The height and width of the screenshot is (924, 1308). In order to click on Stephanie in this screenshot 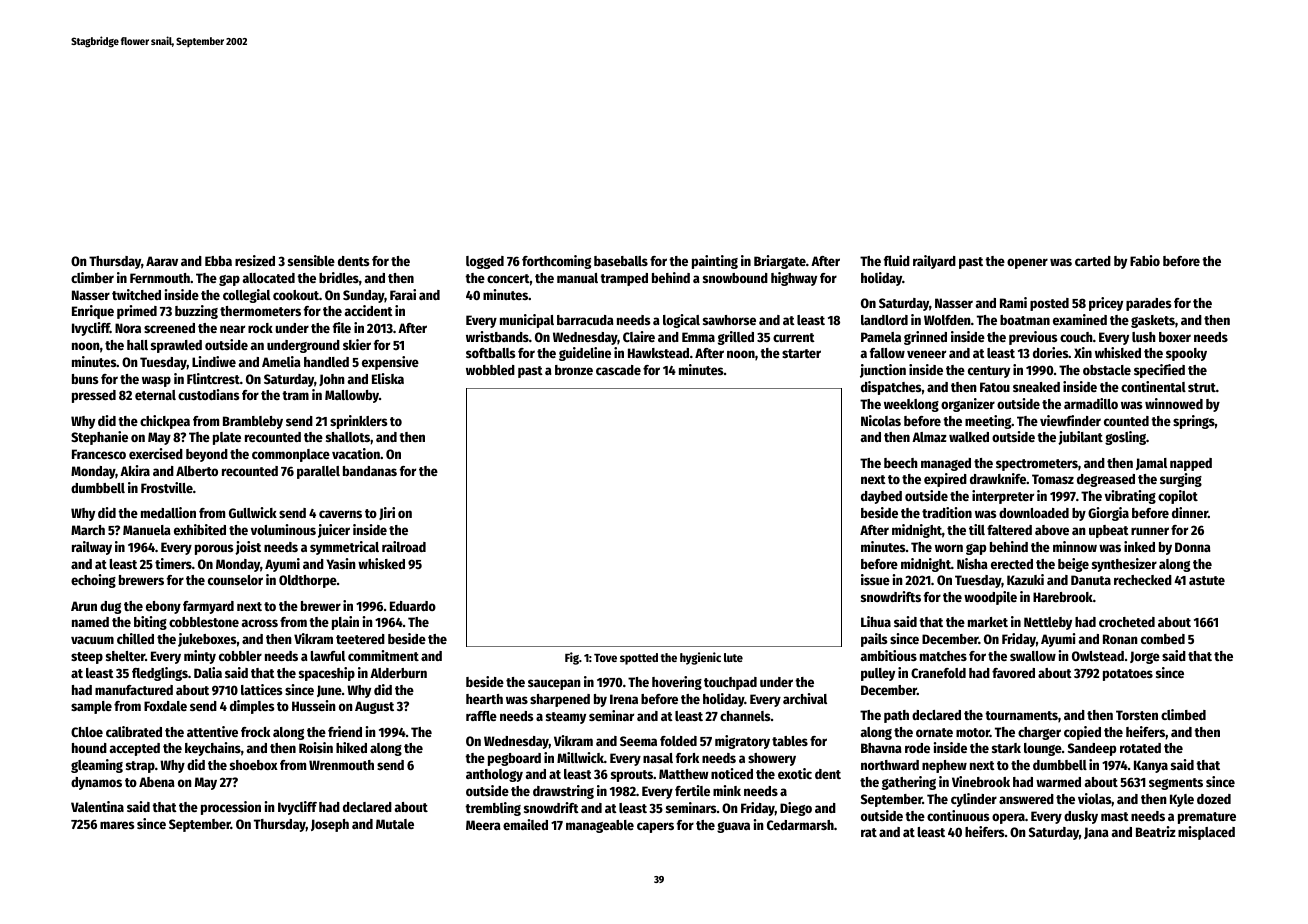, I will do `click(99, 438)`.
